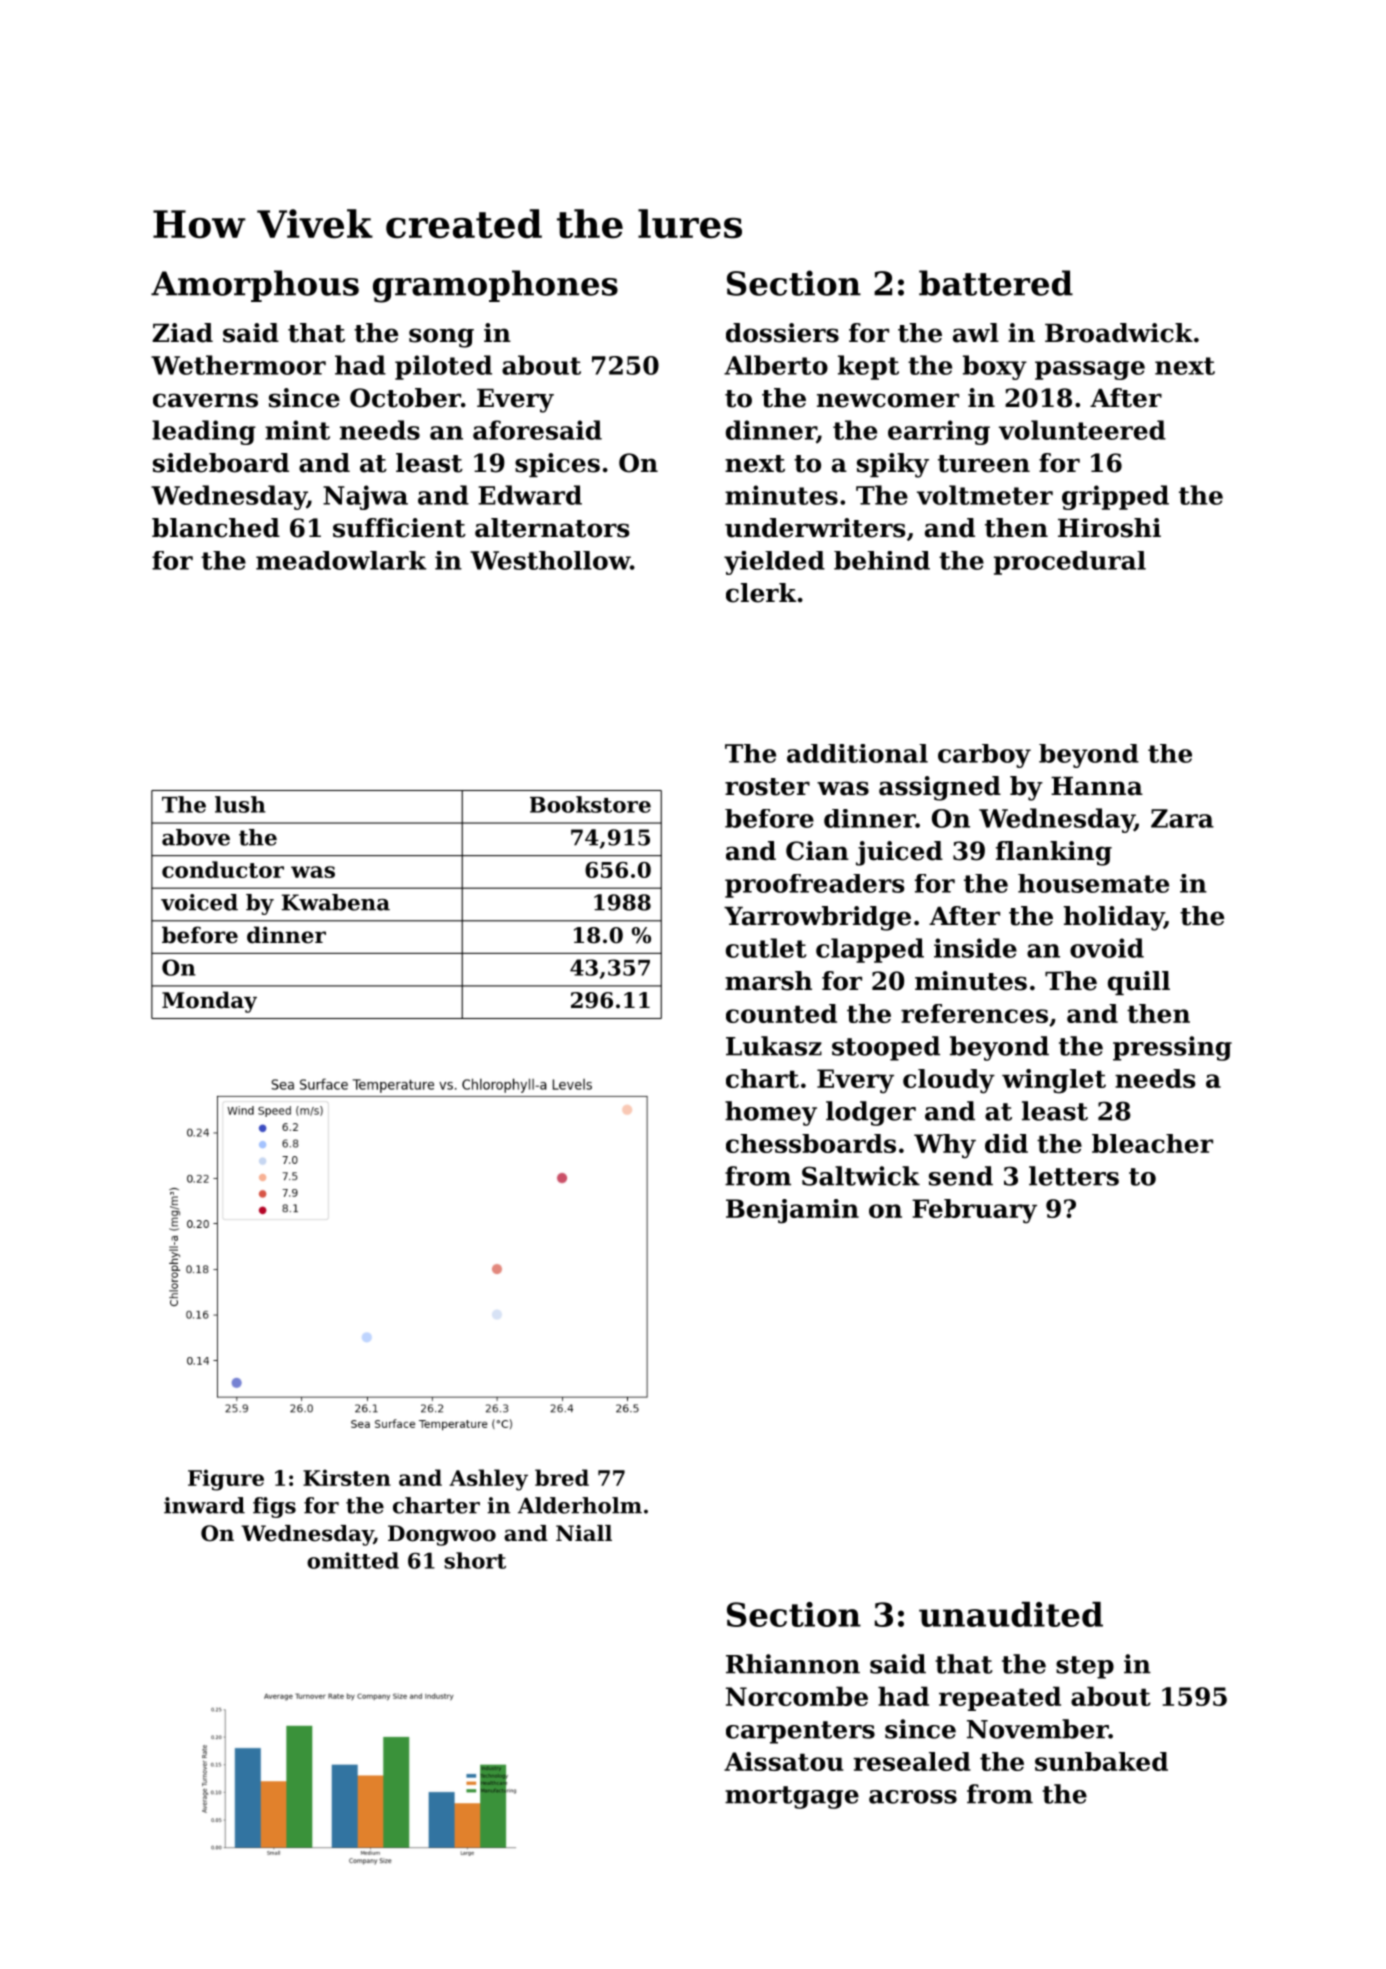 The height and width of the screenshot is (1969, 1386). I want to click on mortgage, so click(792, 1797).
